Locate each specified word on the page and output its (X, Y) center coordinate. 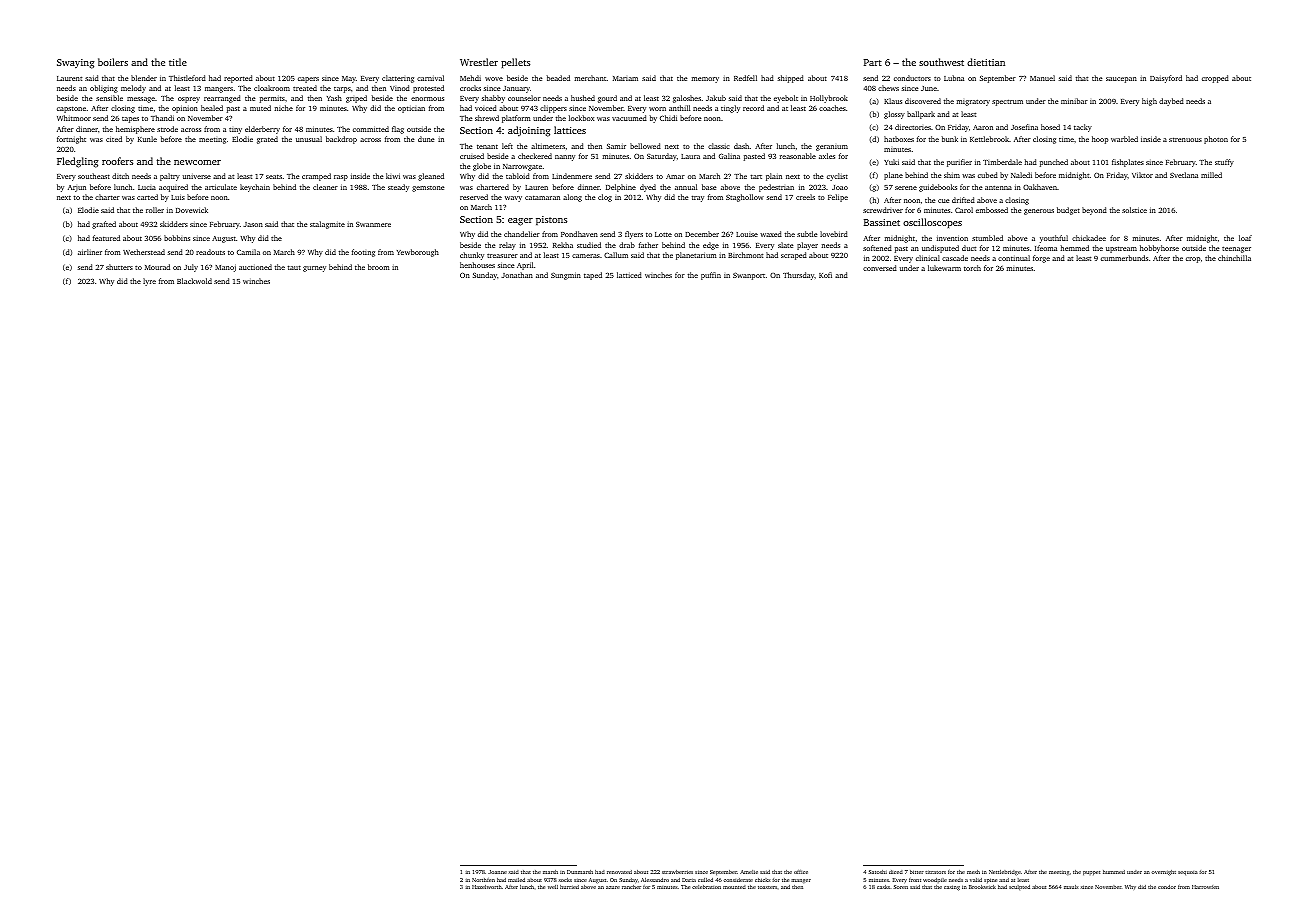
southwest (941, 62)
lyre (149, 282)
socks (565, 880)
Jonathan (517, 275)
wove (494, 79)
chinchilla (1234, 258)
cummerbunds (1124, 258)
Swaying (75, 64)
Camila (248, 252)
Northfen (483, 880)
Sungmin (566, 276)
